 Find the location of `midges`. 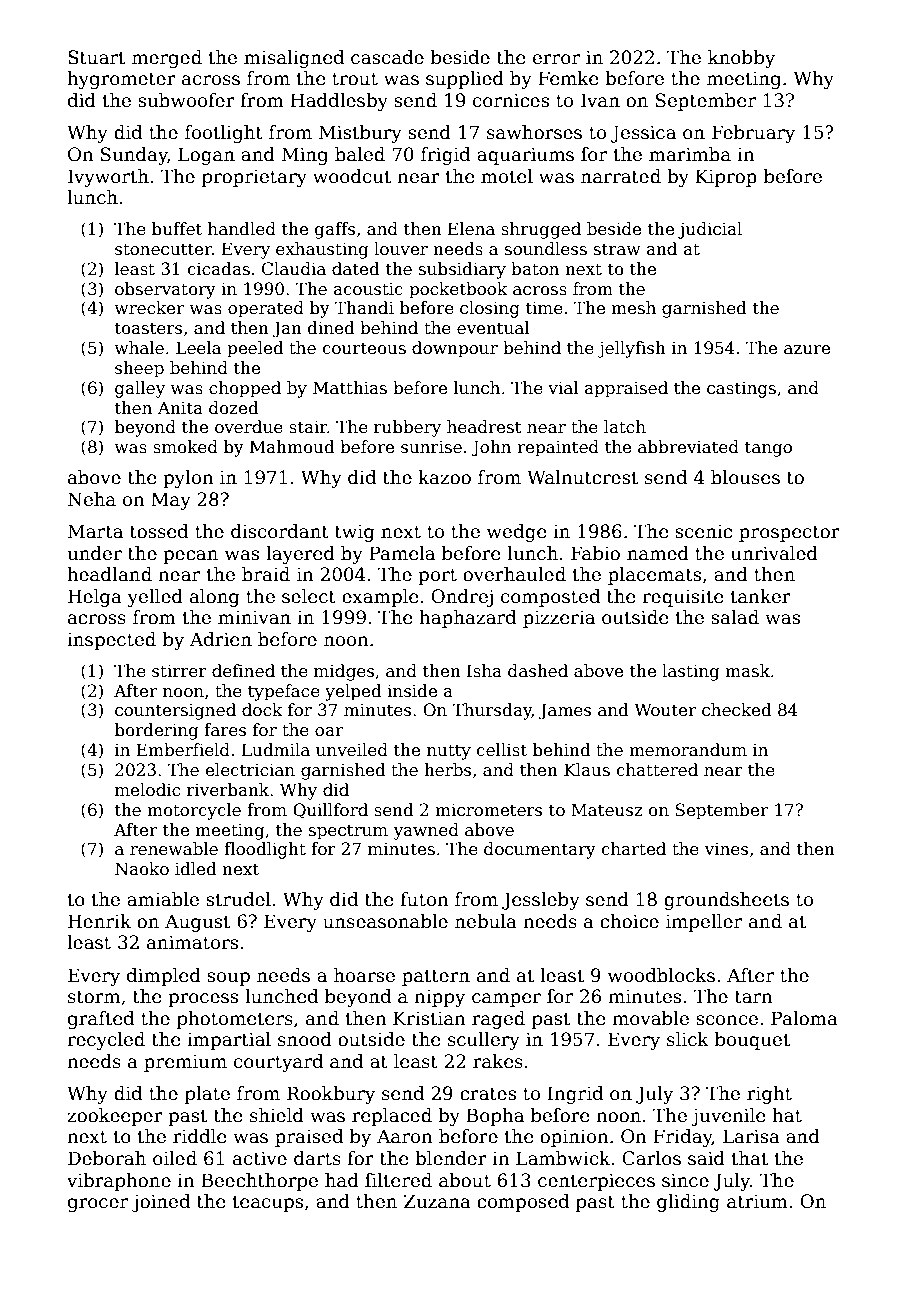

midges is located at coordinates (344, 672).
